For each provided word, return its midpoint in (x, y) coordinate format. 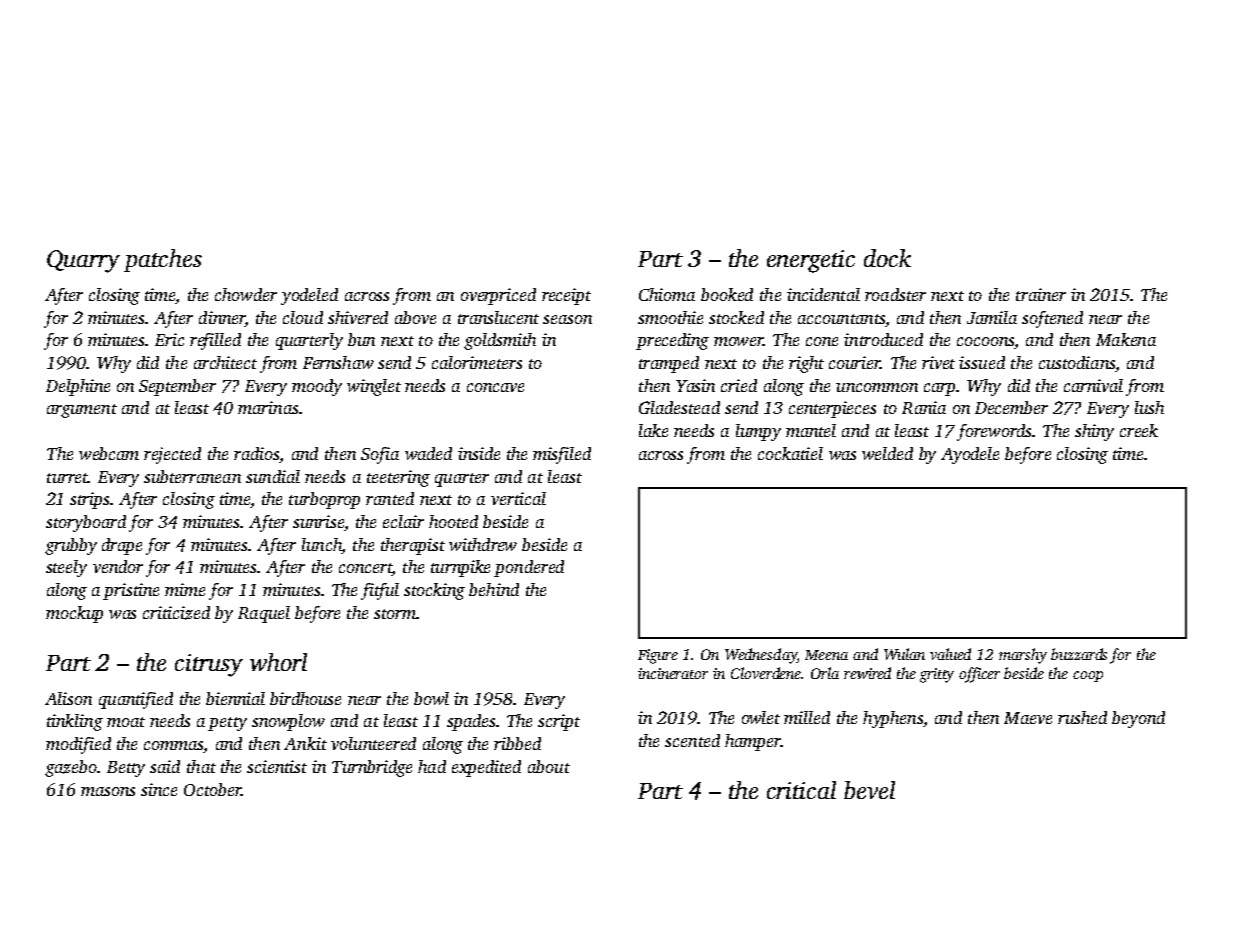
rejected (172, 455)
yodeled (309, 296)
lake (653, 430)
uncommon (877, 387)
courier (854, 362)
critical (801, 790)
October (212, 789)
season (567, 319)
